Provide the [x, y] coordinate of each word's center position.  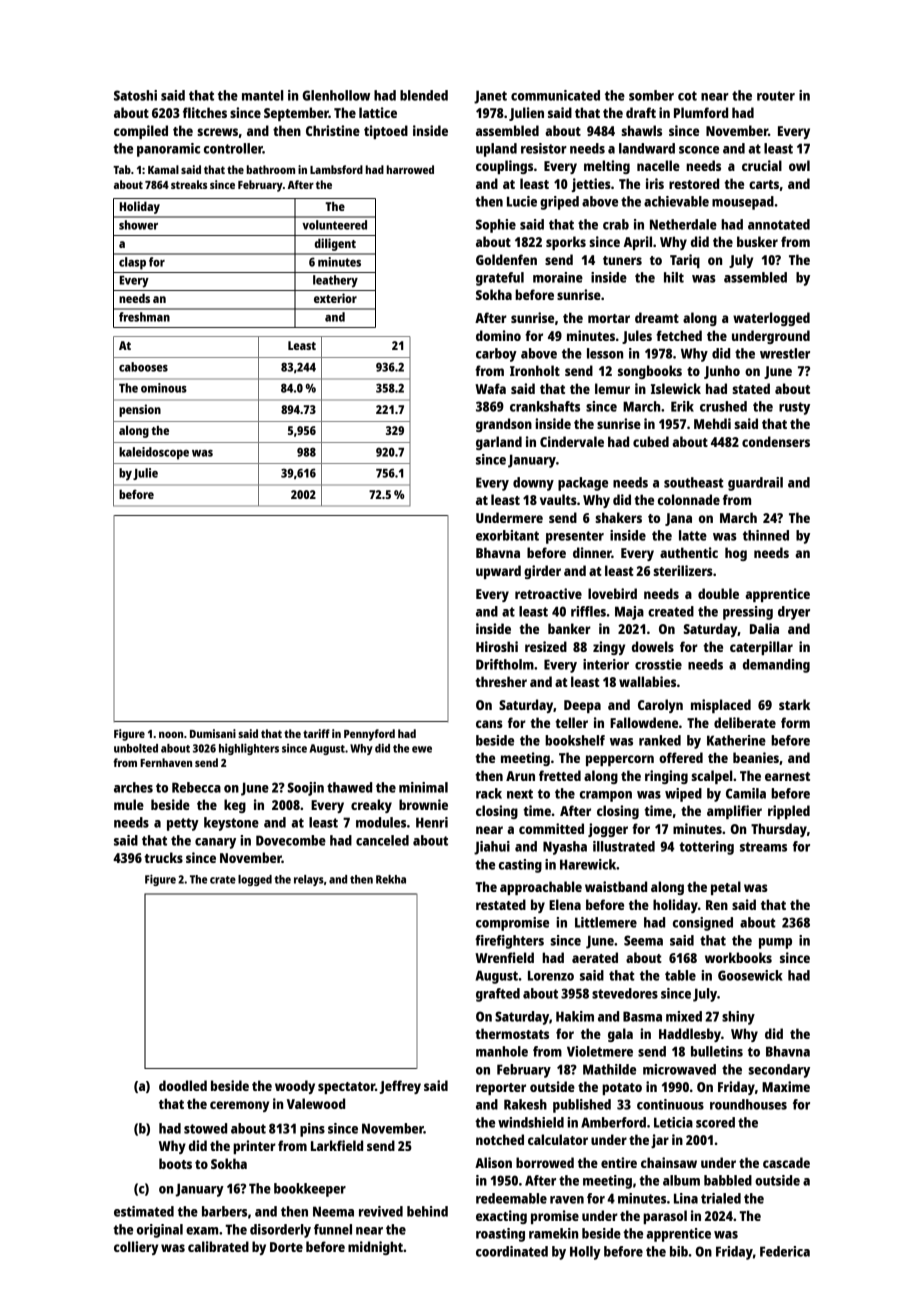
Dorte [286, 1247]
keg [235, 806]
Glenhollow [336, 95]
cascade [786, 1162]
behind [427, 1211]
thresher [501, 681]
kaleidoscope [154, 453]
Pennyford [369, 735]
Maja [629, 613]
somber [651, 95]
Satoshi [135, 95]
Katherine [736, 740]
